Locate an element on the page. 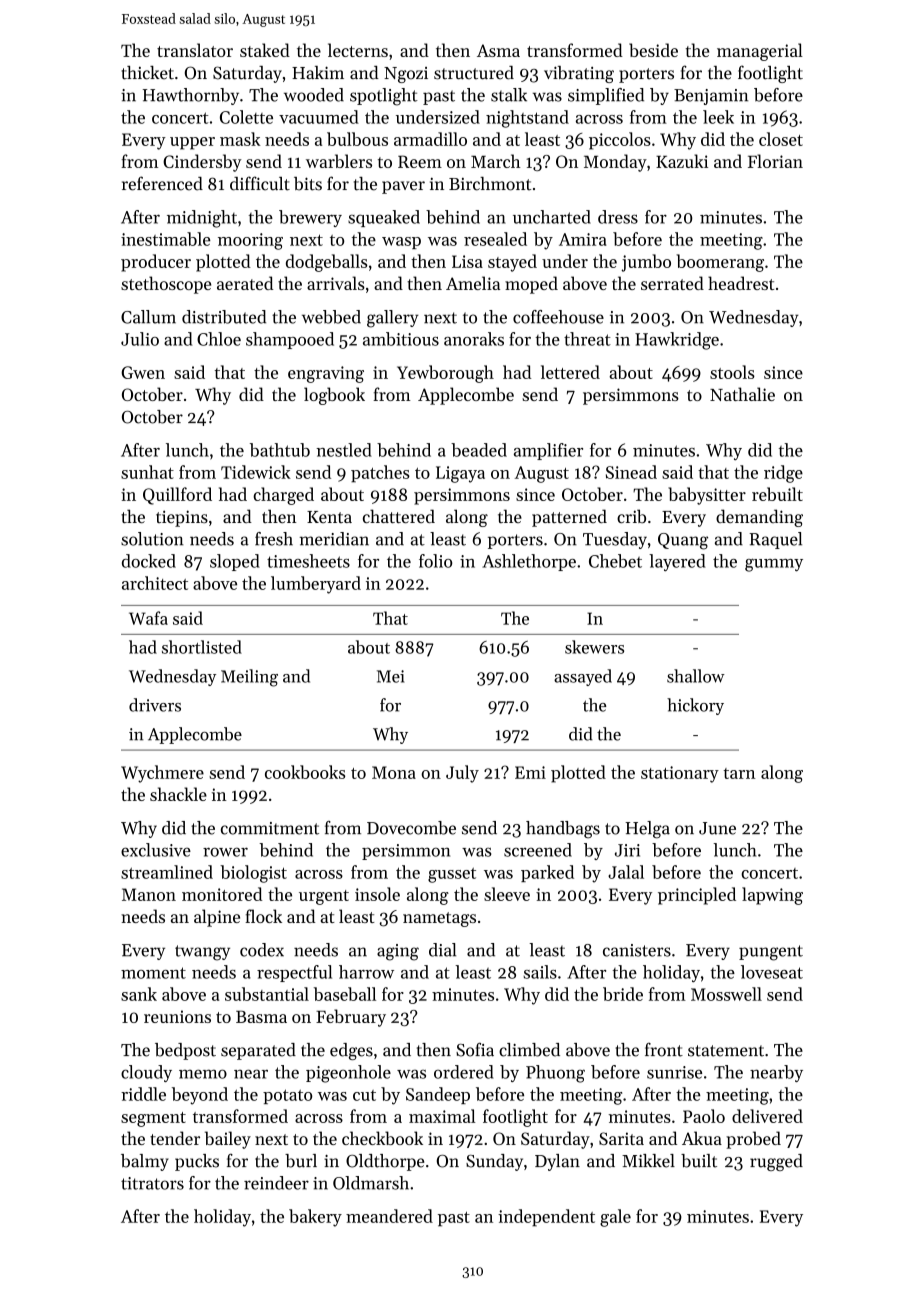  Wychmere is located at coordinates (162, 774).
